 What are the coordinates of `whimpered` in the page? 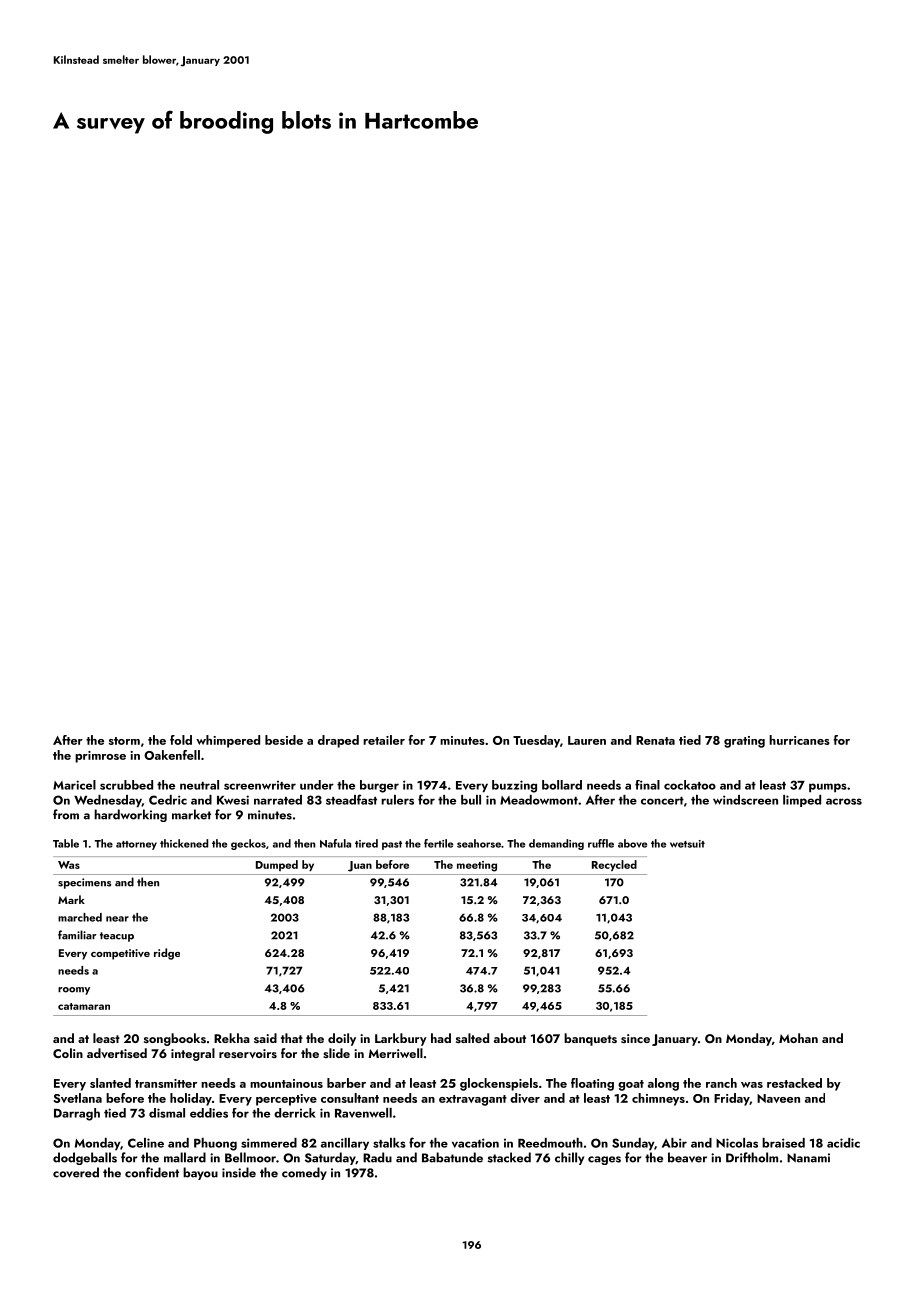 It's located at (228, 741).
